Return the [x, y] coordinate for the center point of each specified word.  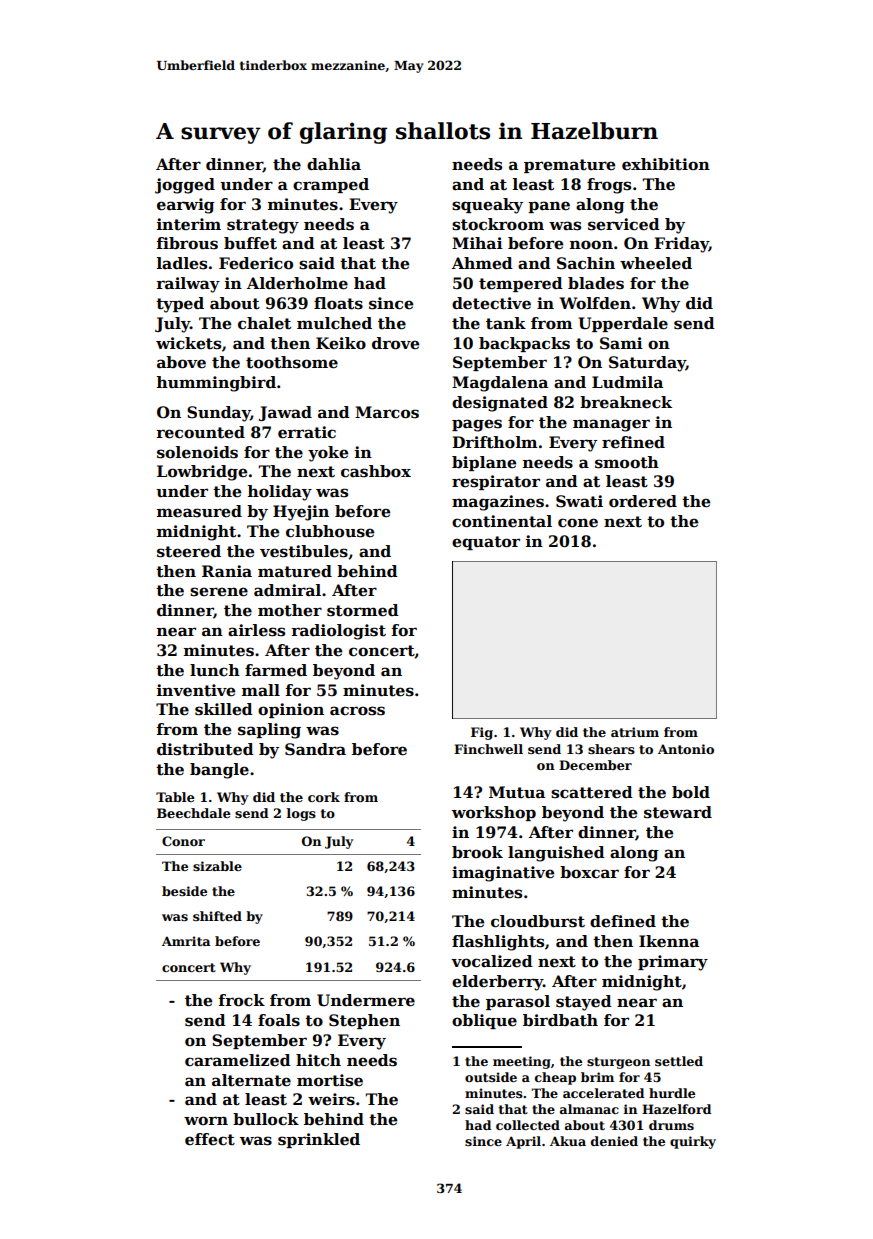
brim [597, 1077]
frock [242, 1000]
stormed [363, 610]
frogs [609, 186]
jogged [185, 186]
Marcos [387, 412]
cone [578, 523]
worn [206, 1121]
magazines [498, 503]
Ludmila [627, 382]
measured [199, 511]
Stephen [364, 1021]
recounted [200, 432]
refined [633, 442]
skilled [224, 709]
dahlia [334, 164]
